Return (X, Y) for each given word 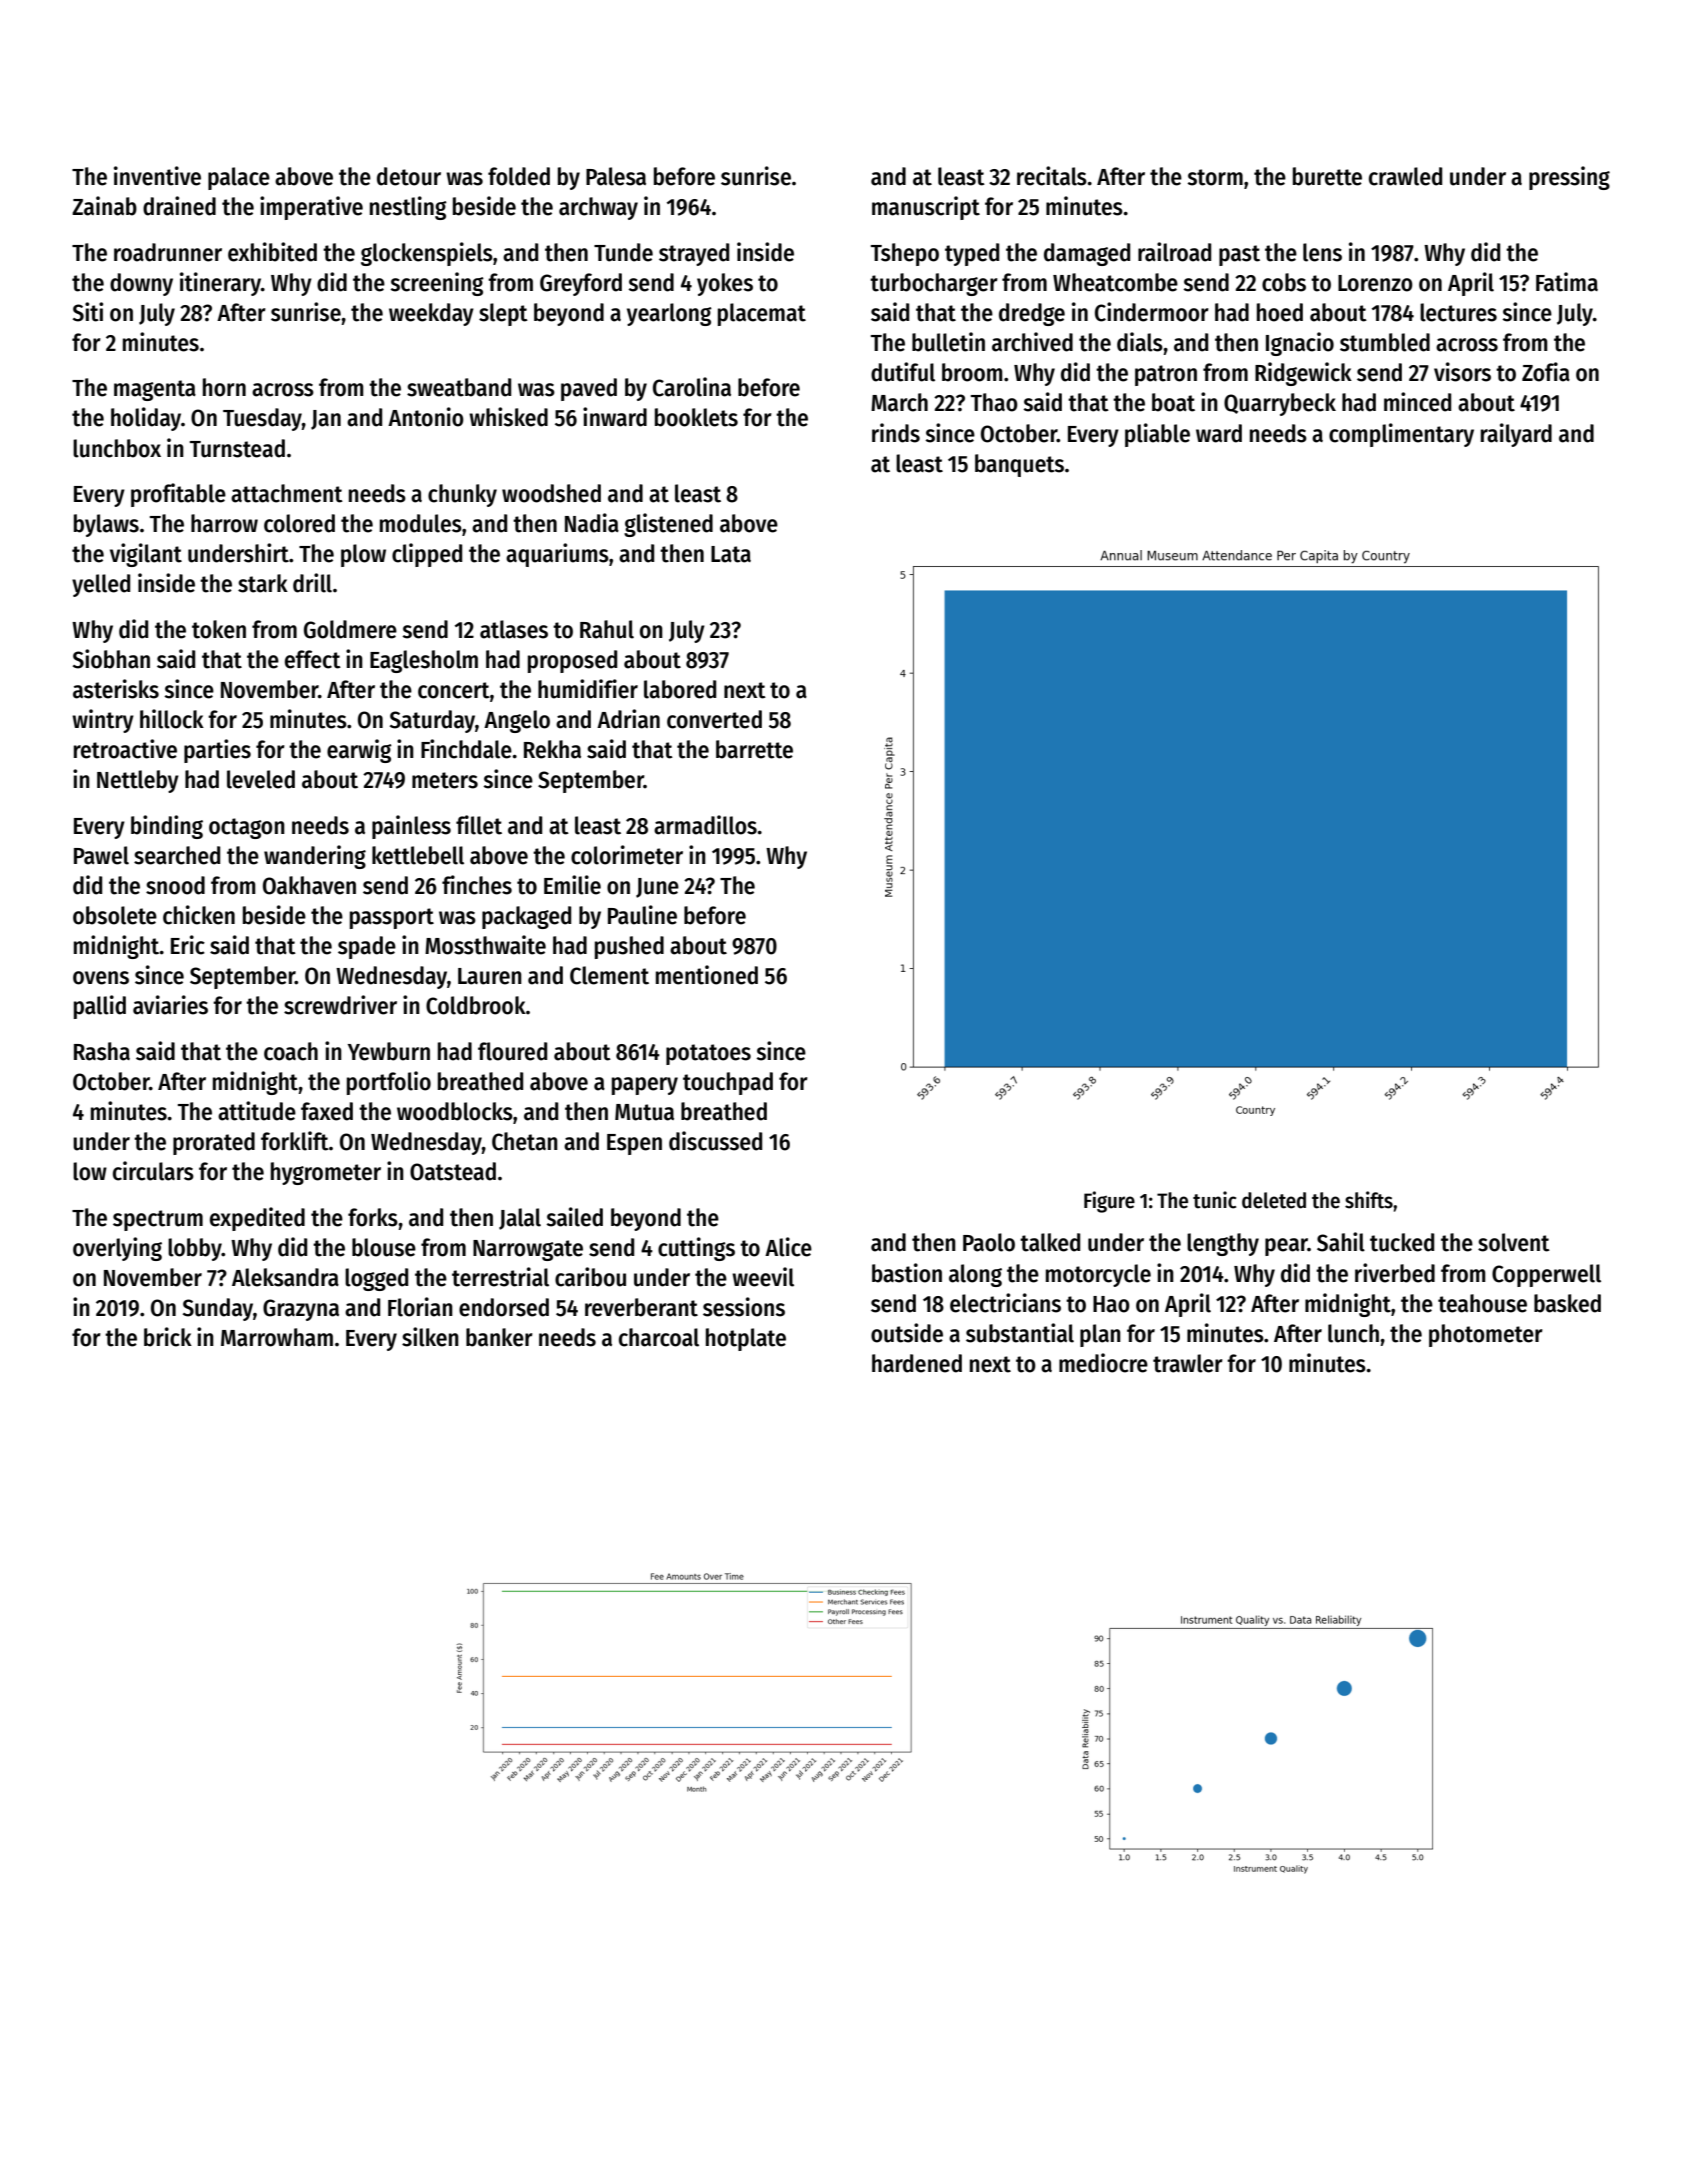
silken (430, 1337)
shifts (1369, 1200)
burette (1327, 176)
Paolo (989, 1242)
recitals (1052, 176)
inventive (157, 176)
